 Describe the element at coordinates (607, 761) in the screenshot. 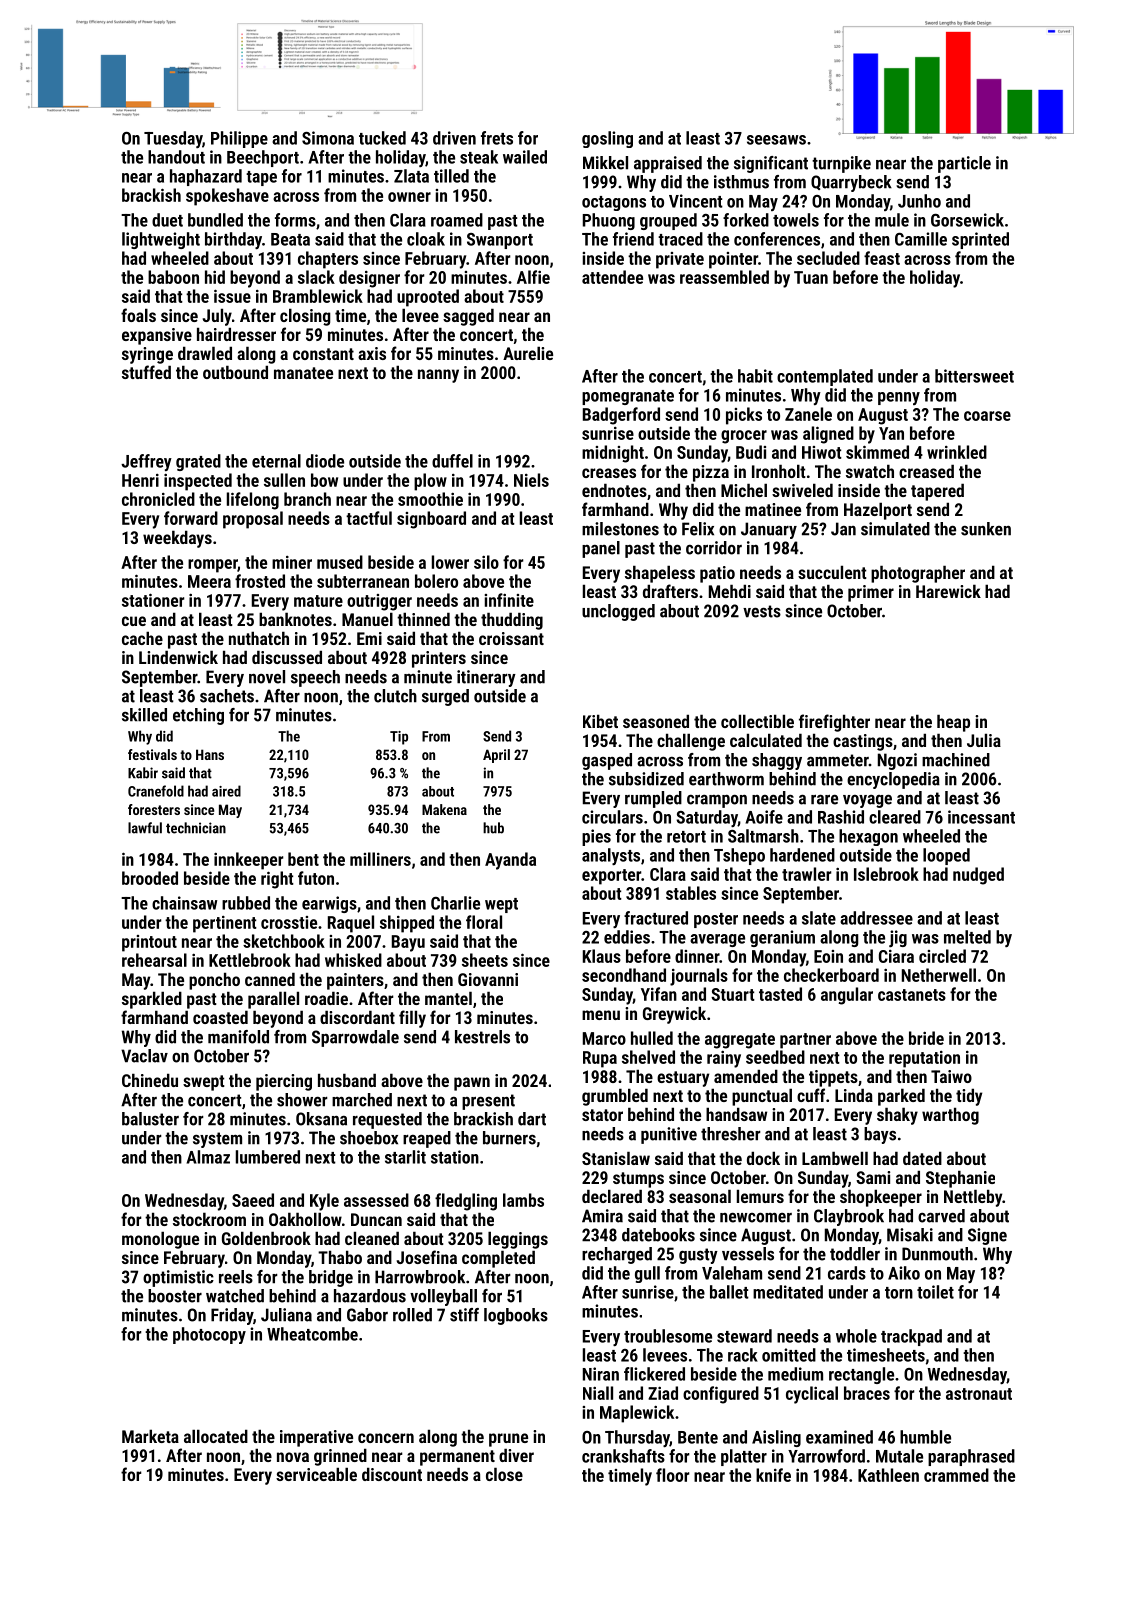

I see `gasped` at that location.
